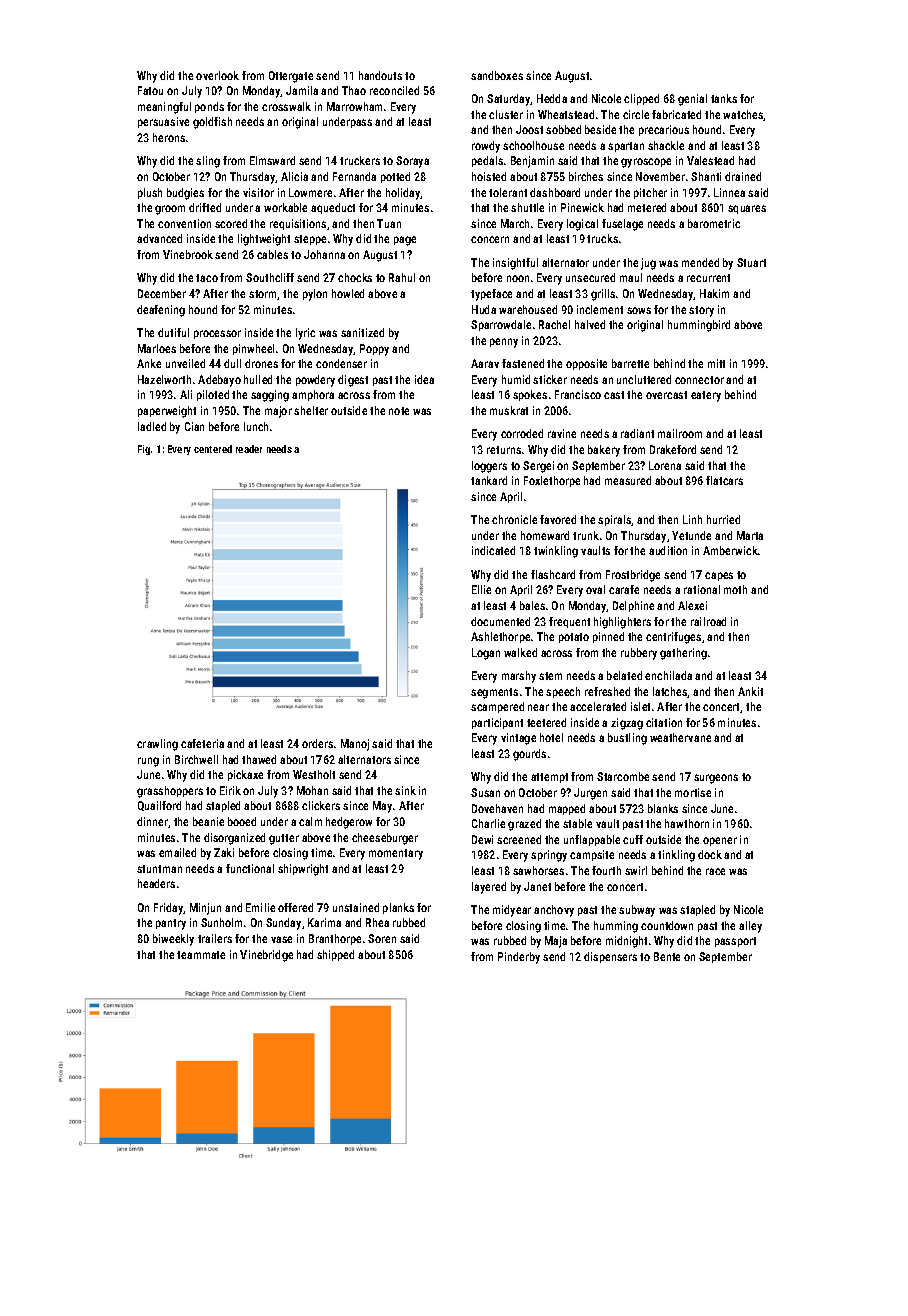 Image resolution: width=908 pixels, height=1316 pixels. What do you see at coordinates (515, 264) in the image?
I see `insightful` at bounding box center [515, 264].
